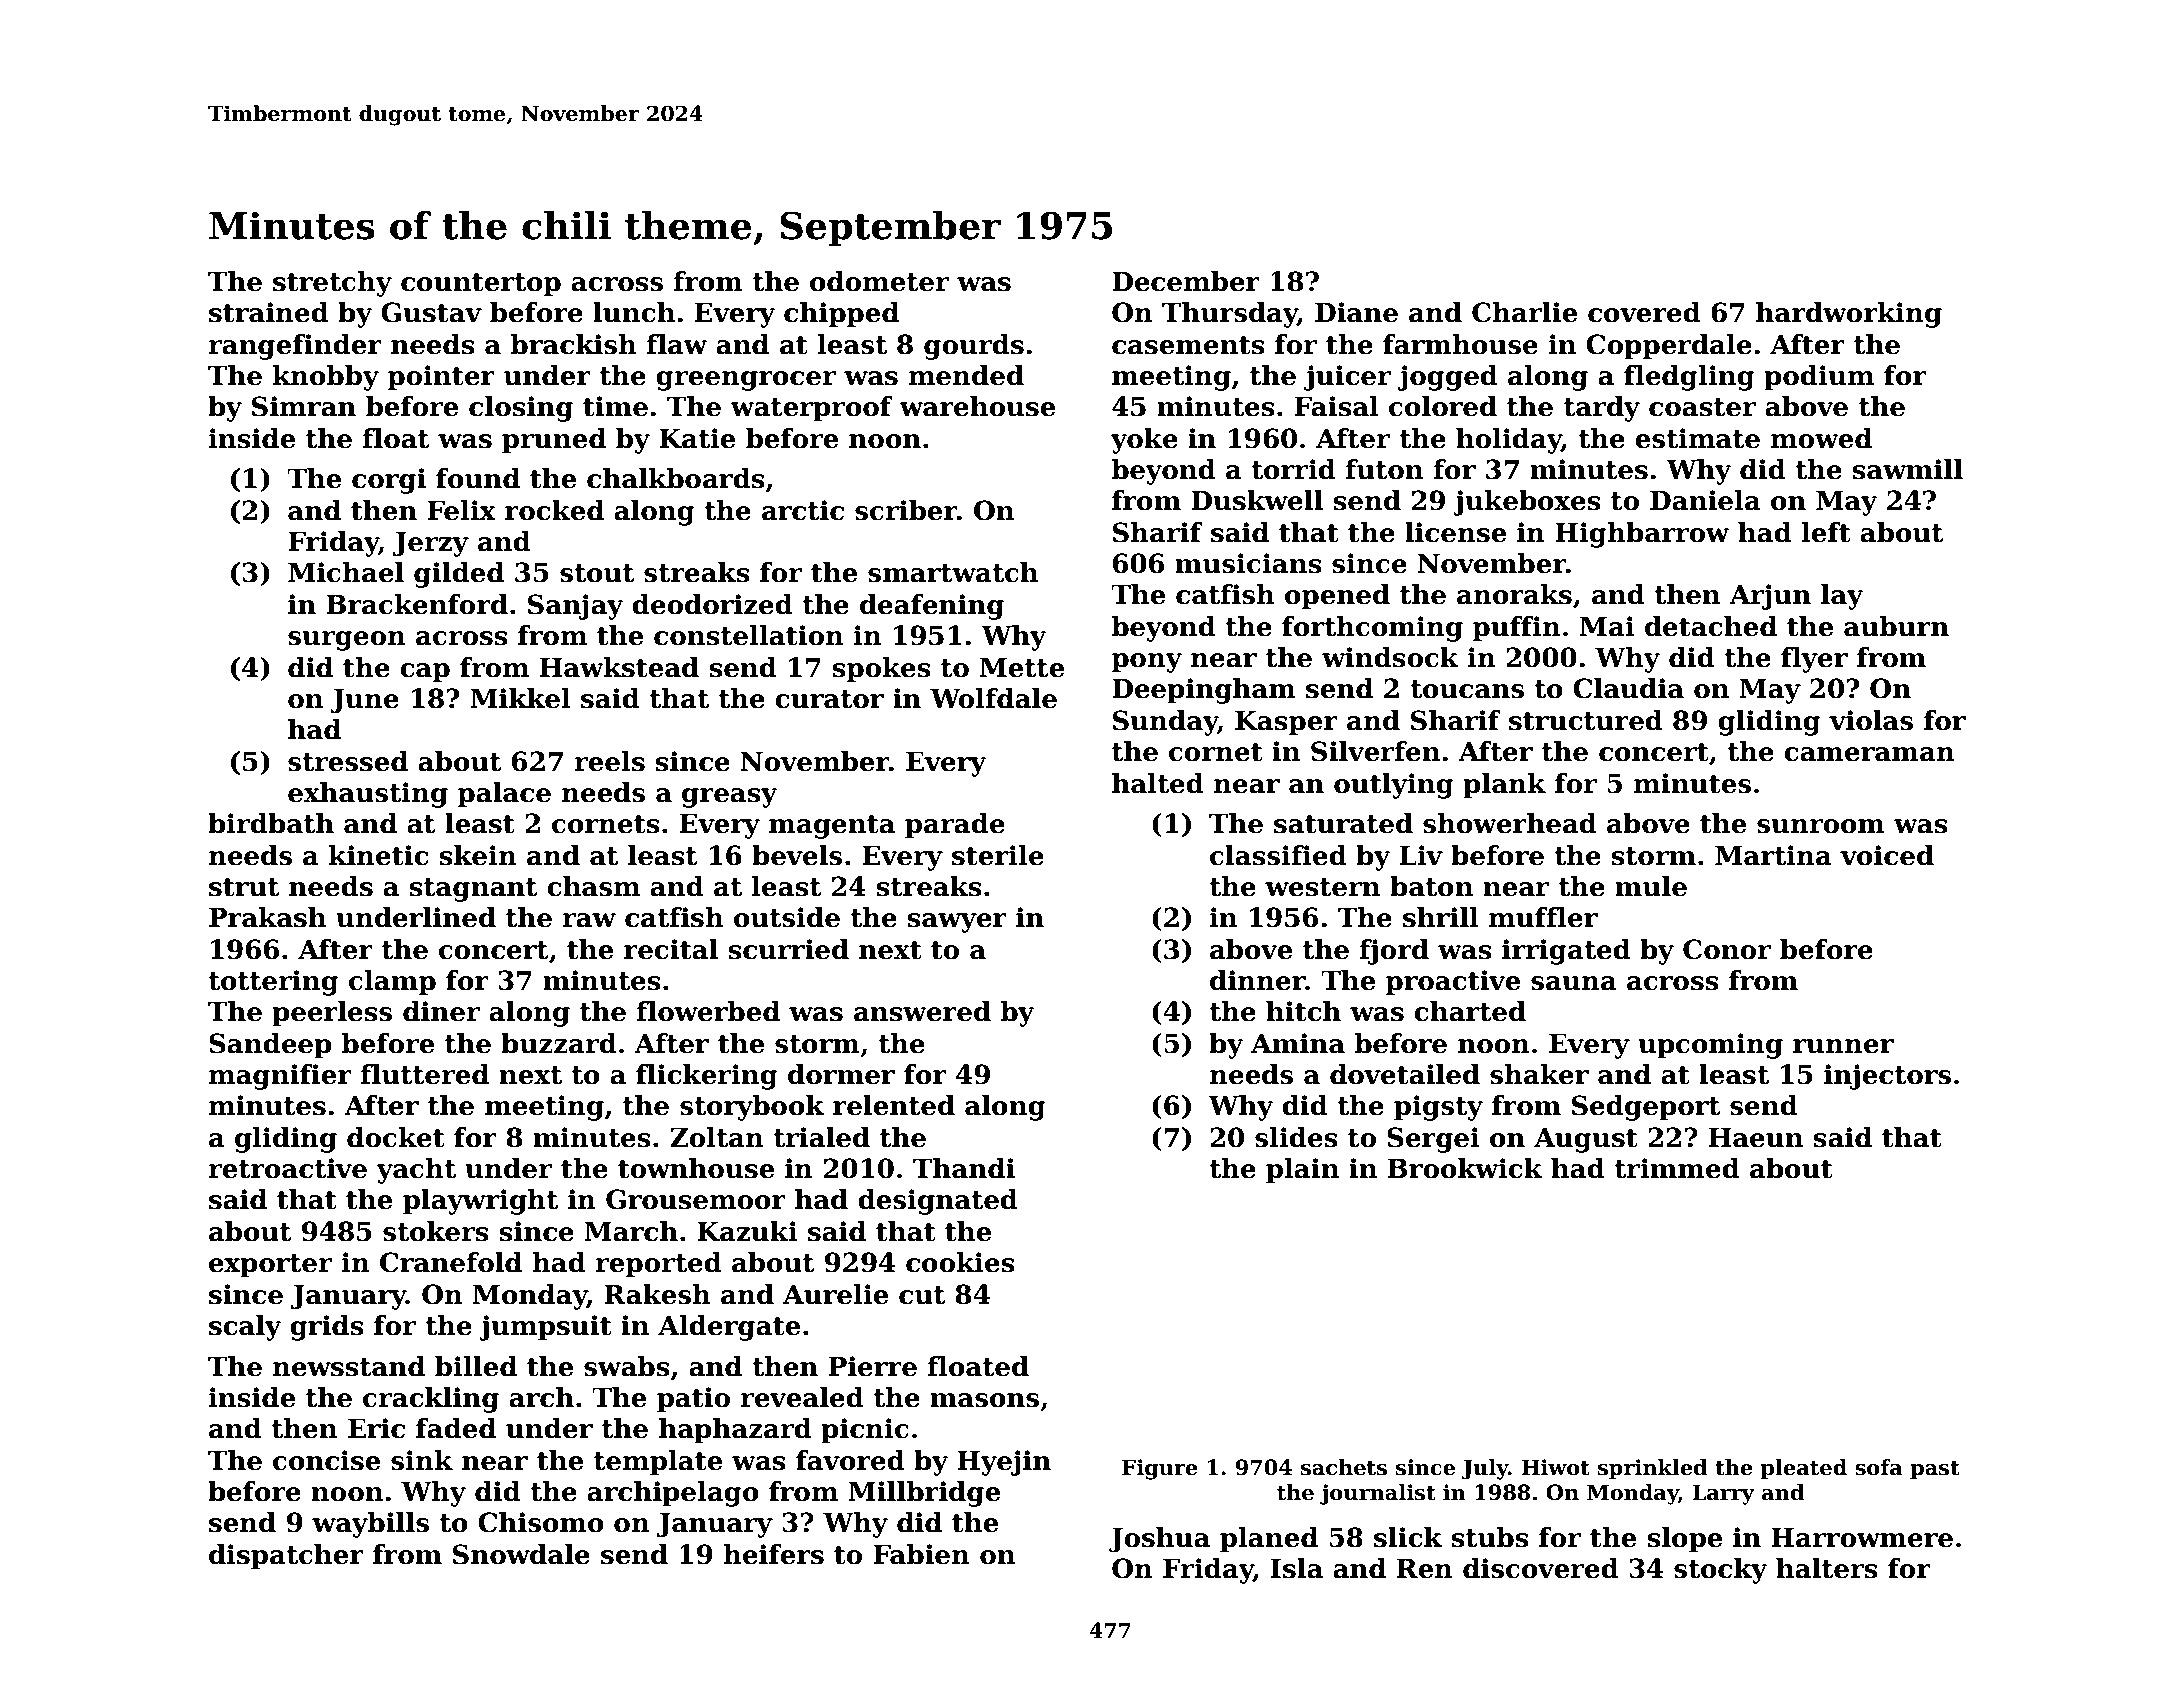 The width and height of the screenshot is (2178, 1683). What do you see at coordinates (953, 572) in the screenshot?
I see `smartwatch` at bounding box center [953, 572].
